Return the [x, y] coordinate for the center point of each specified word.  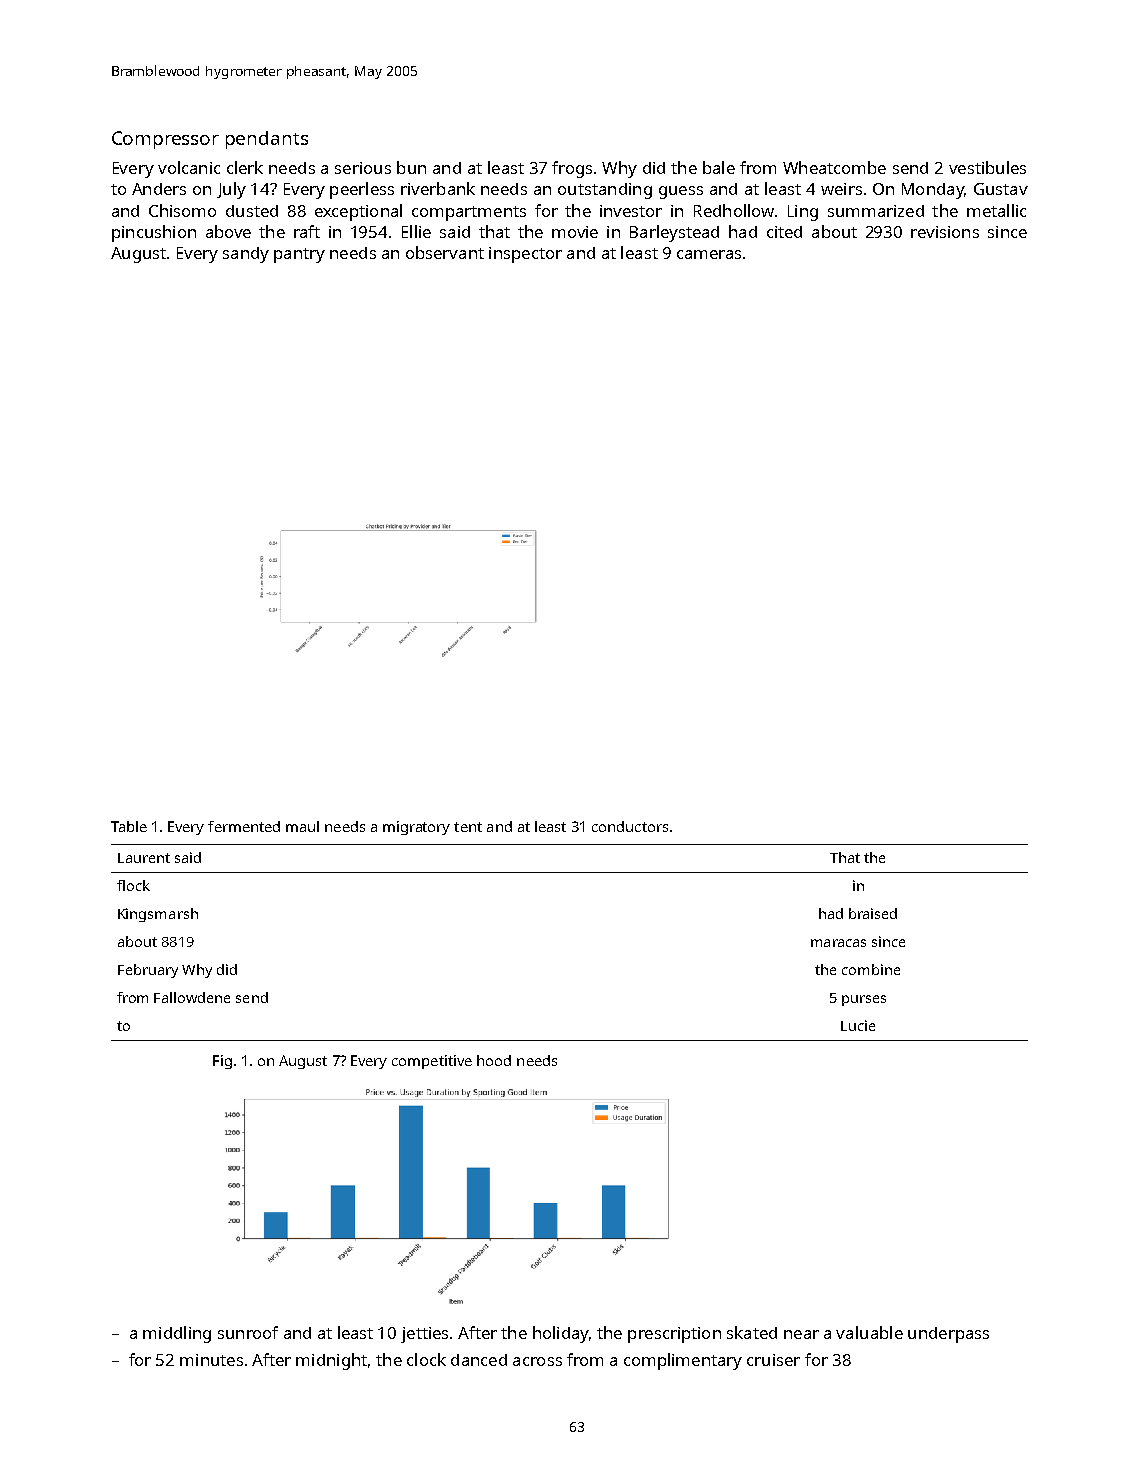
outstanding [605, 191]
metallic [996, 210]
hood [494, 1060]
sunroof [248, 1332]
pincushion [154, 233]
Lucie [858, 1025]
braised [873, 913]
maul [302, 826]
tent [468, 827]
